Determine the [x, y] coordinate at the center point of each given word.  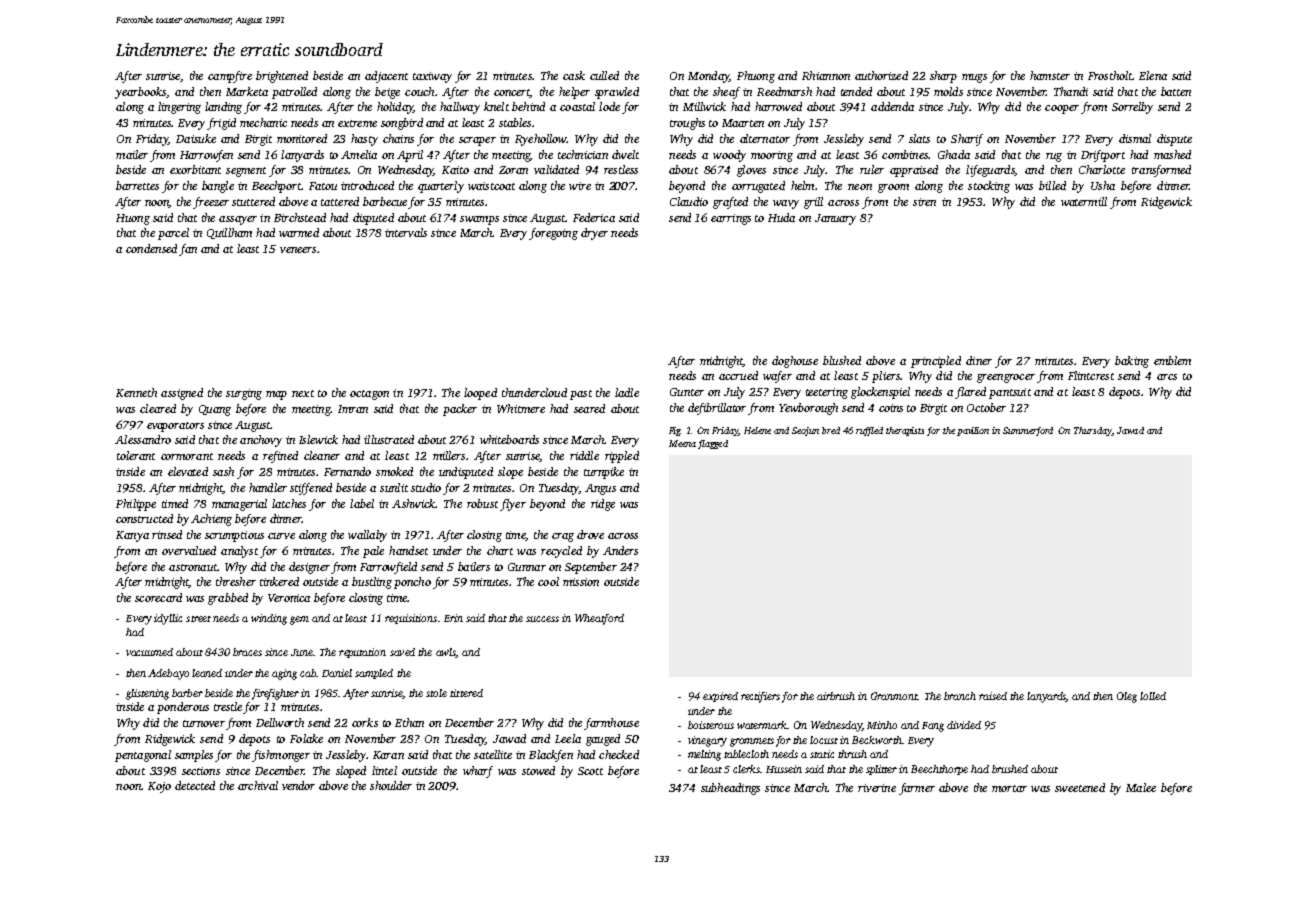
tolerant [136, 455]
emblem [1172, 360]
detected [195, 785]
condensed [151, 248]
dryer [594, 234]
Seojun [805, 431]
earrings [731, 219]
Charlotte [1102, 169]
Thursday [1093, 431]
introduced [367, 185]
